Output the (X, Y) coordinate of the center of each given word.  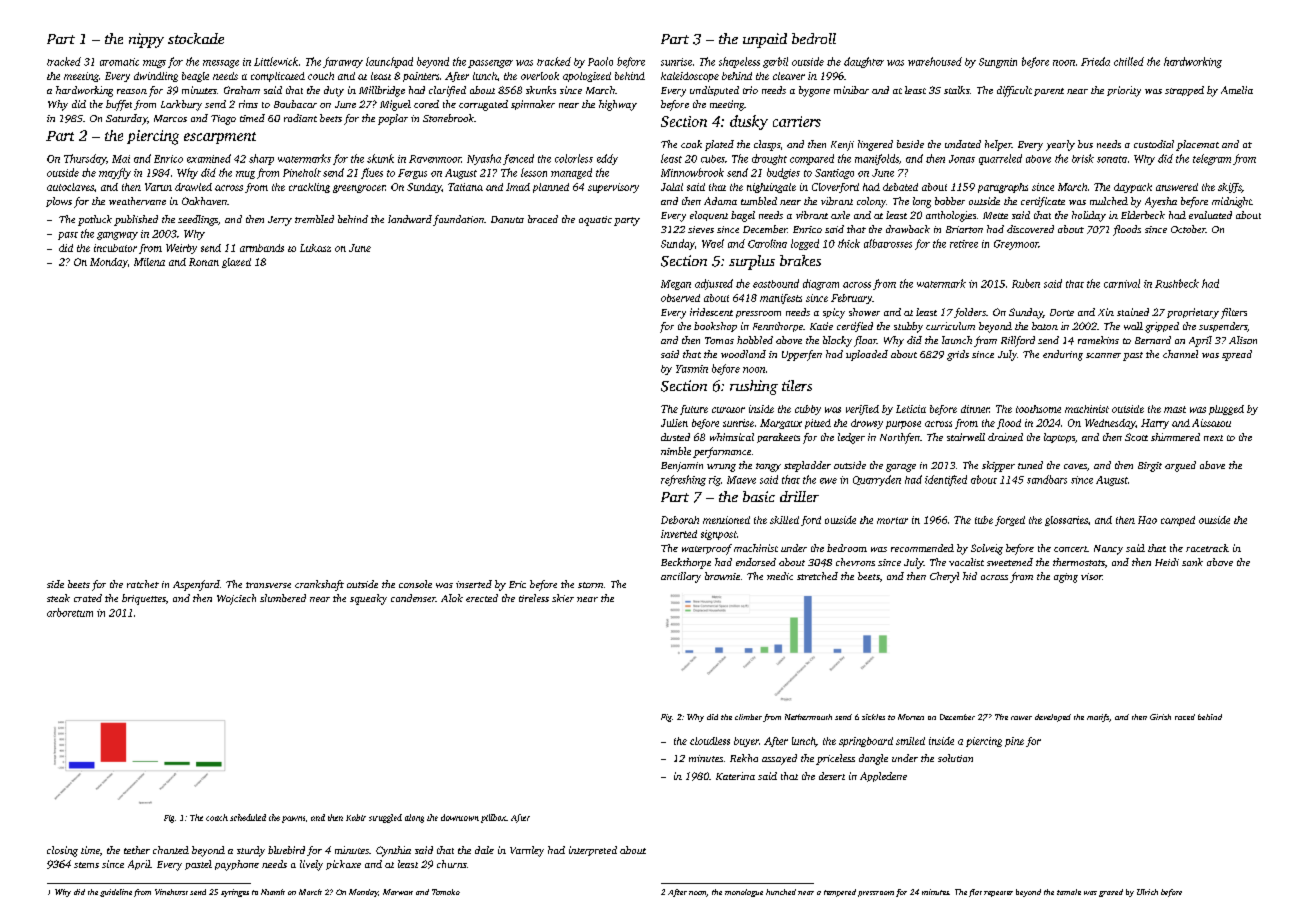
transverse (268, 585)
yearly (1060, 145)
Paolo (600, 61)
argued (1180, 466)
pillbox (493, 818)
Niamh (273, 892)
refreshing (683, 480)
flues (372, 173)
